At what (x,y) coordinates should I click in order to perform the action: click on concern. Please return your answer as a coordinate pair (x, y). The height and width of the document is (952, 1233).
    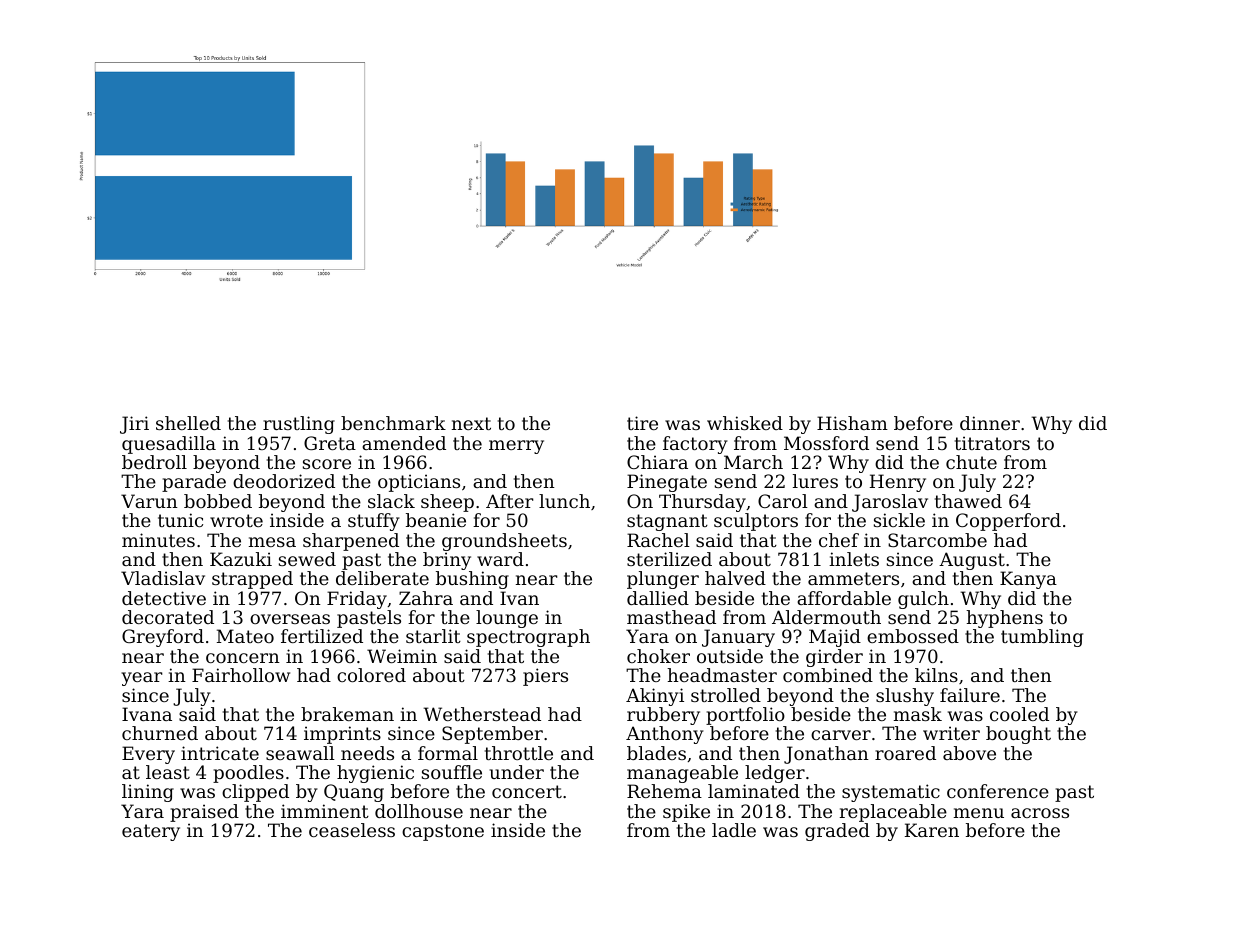
    Looking at the image, I should click on (243, 658).
